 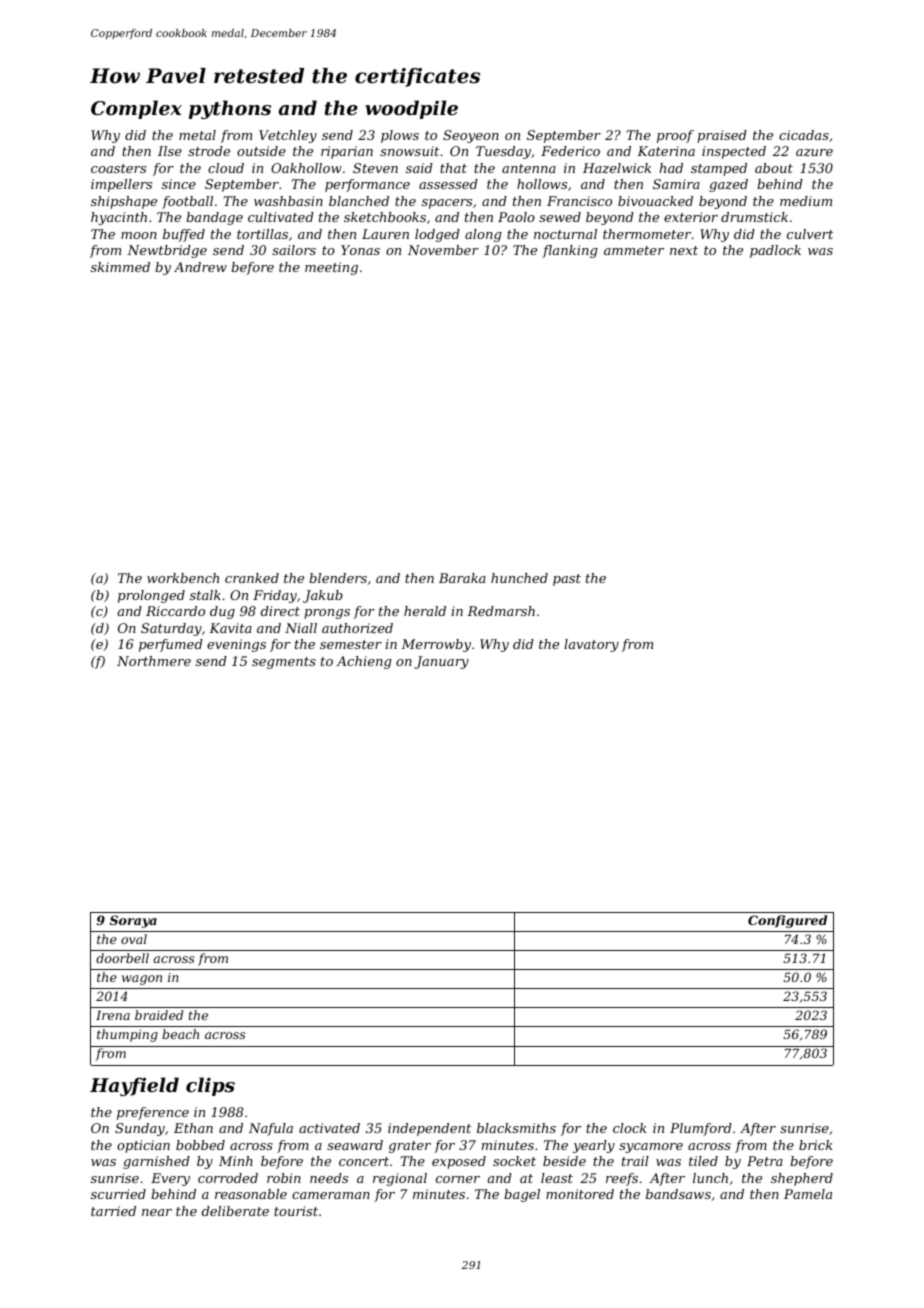 I want to click on prolonged, so click(x=151, y=596).
